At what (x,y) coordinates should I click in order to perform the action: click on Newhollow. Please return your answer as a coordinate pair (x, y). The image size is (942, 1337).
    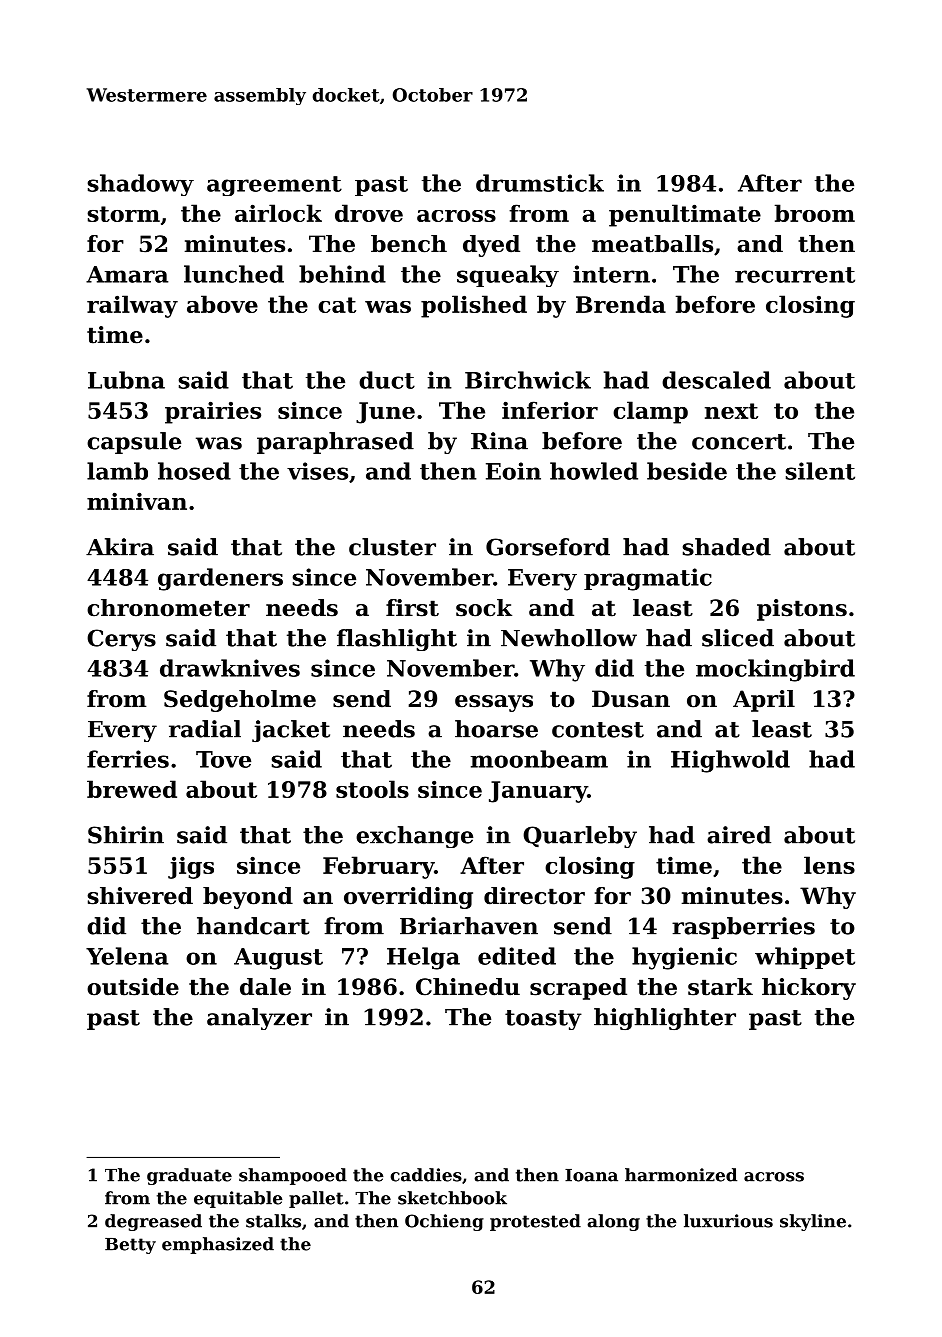
    Looking at the image, I should click on (569, 638).
